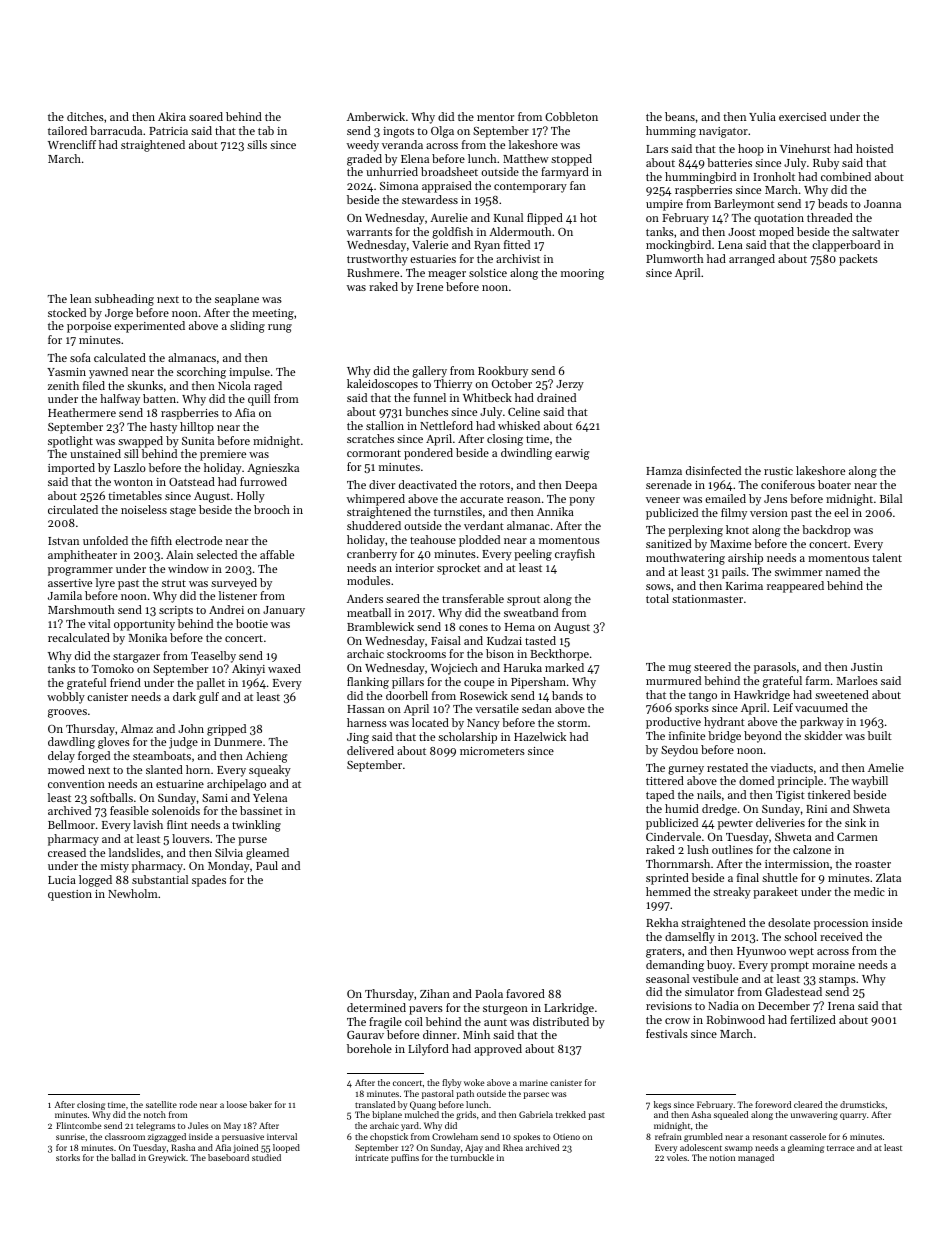 This image has height=1233, width=952. What do you see at coordinates (422, 1114) in the image?
I see `mulched` at bounding box center [422, 1114].
